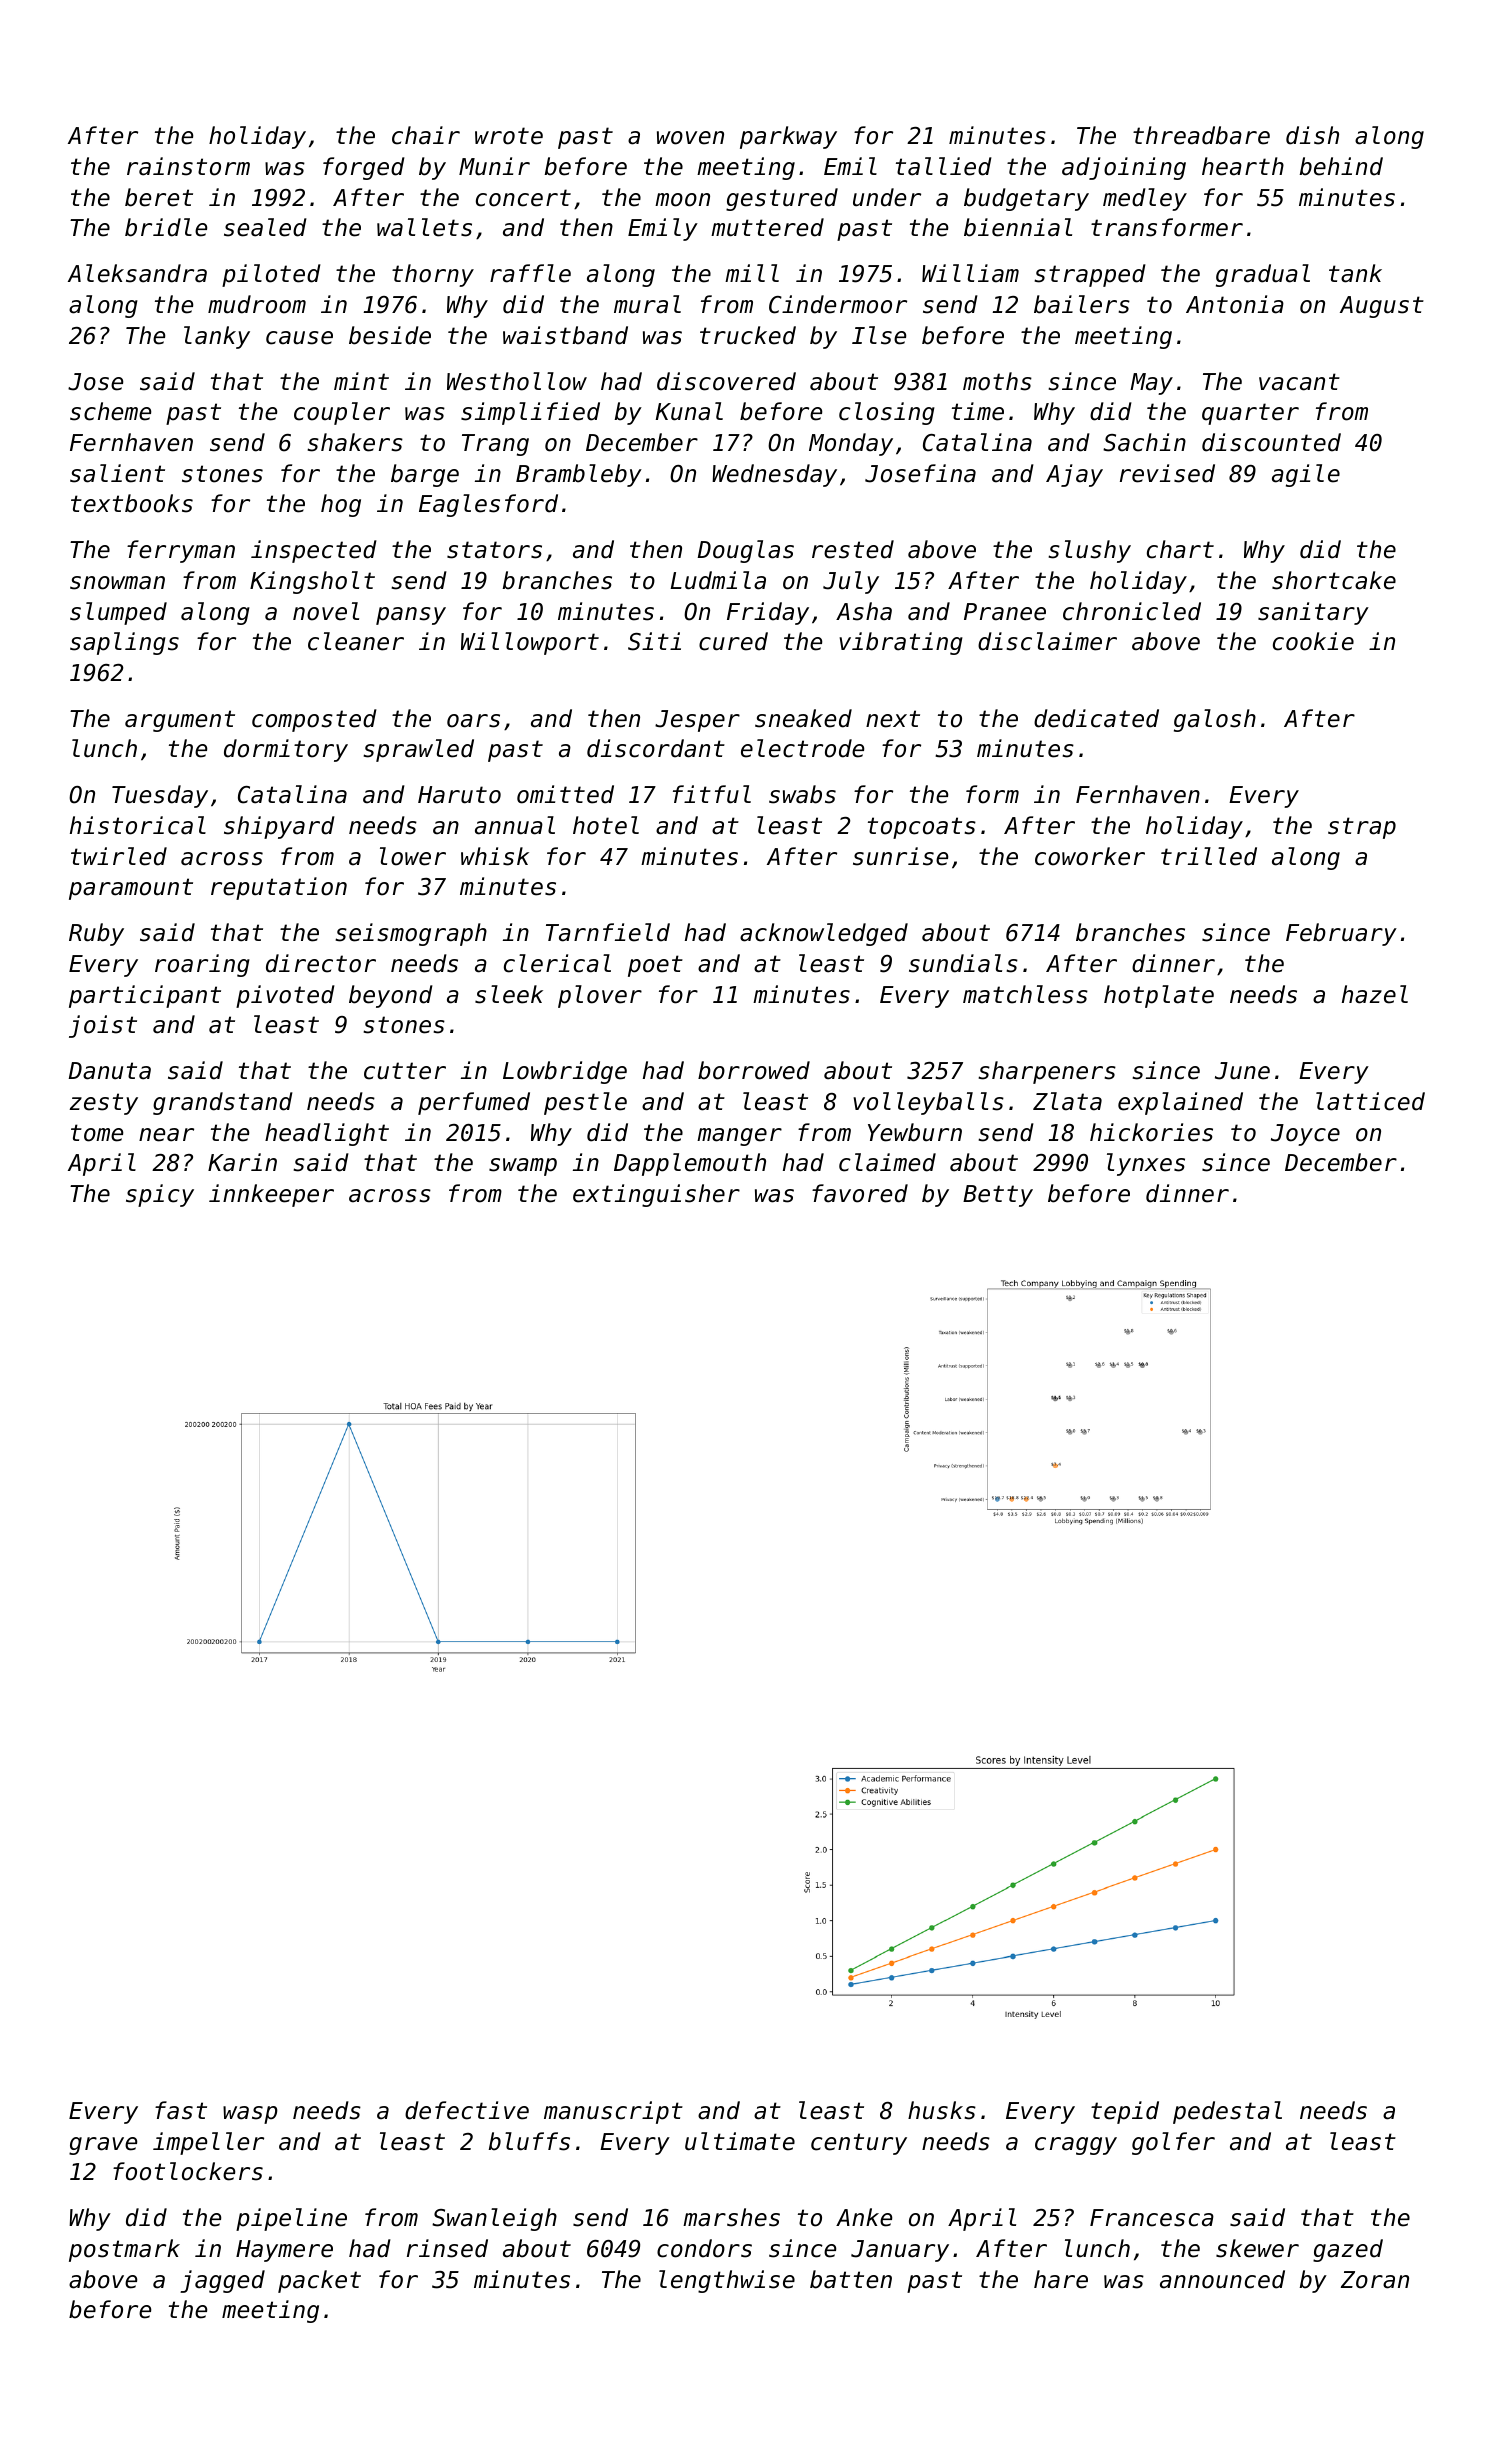  Describe the element at coordinates (1312, 135) in the screenshot. I see `dish` at that location.
